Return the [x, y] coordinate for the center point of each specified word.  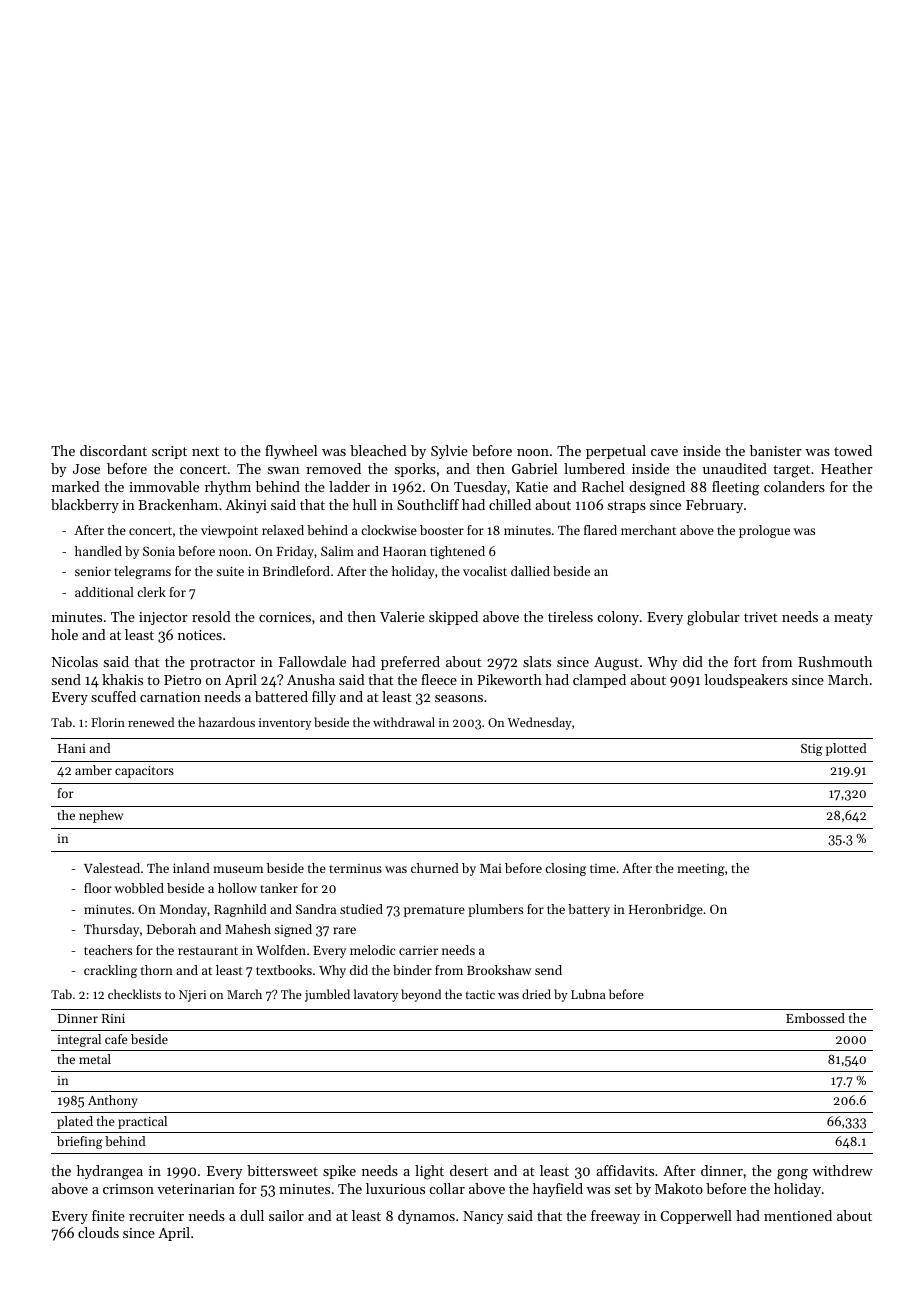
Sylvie [449, 452]
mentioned [798, 1215]
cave [664, 452]
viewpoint [229, 531]
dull [252, 1215]
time [603, 868]
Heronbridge [666, 910]
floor [98, 888]
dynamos [426, 1217]
